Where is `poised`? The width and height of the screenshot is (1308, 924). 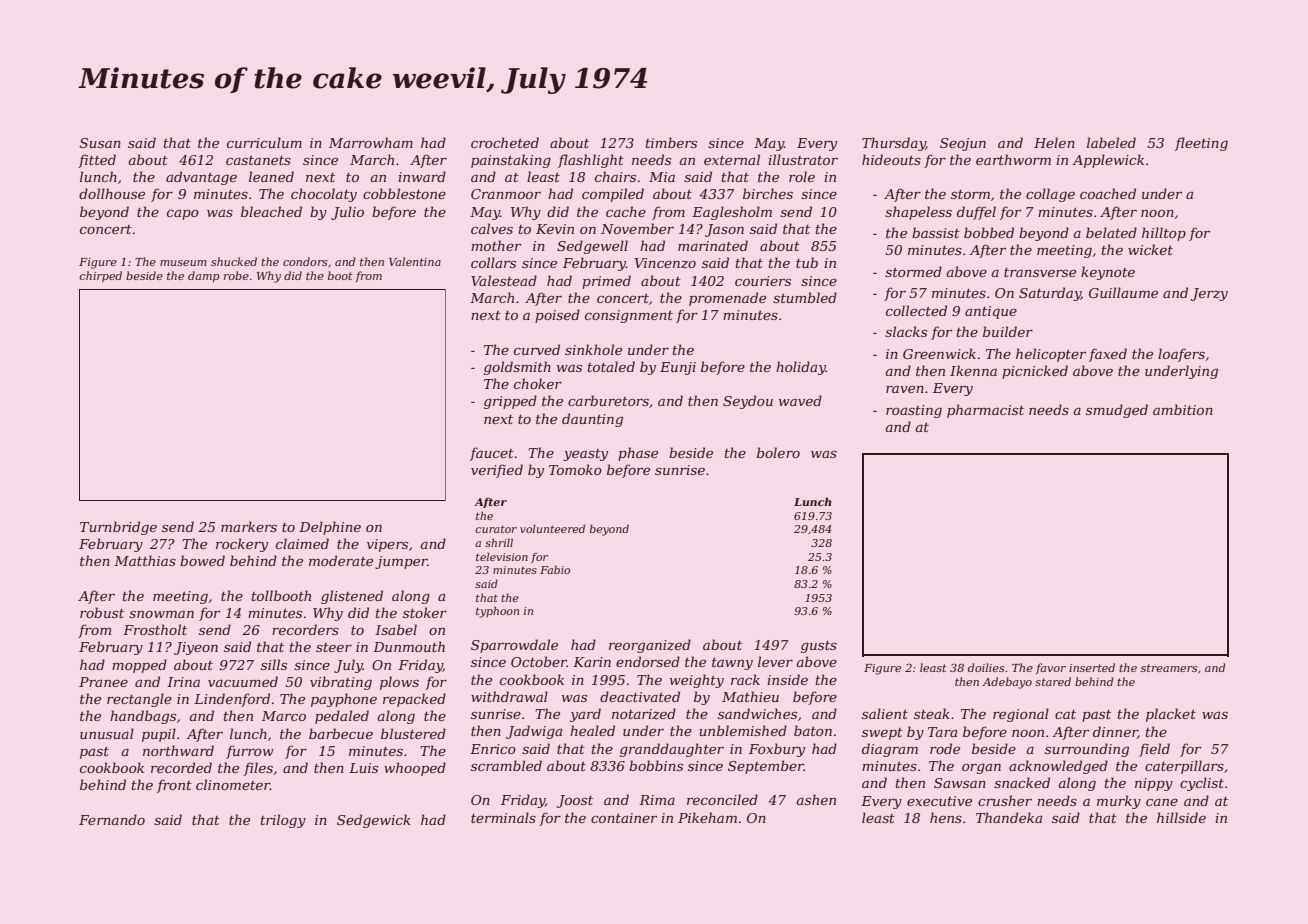 poised is located at coordinates (557, 316).
